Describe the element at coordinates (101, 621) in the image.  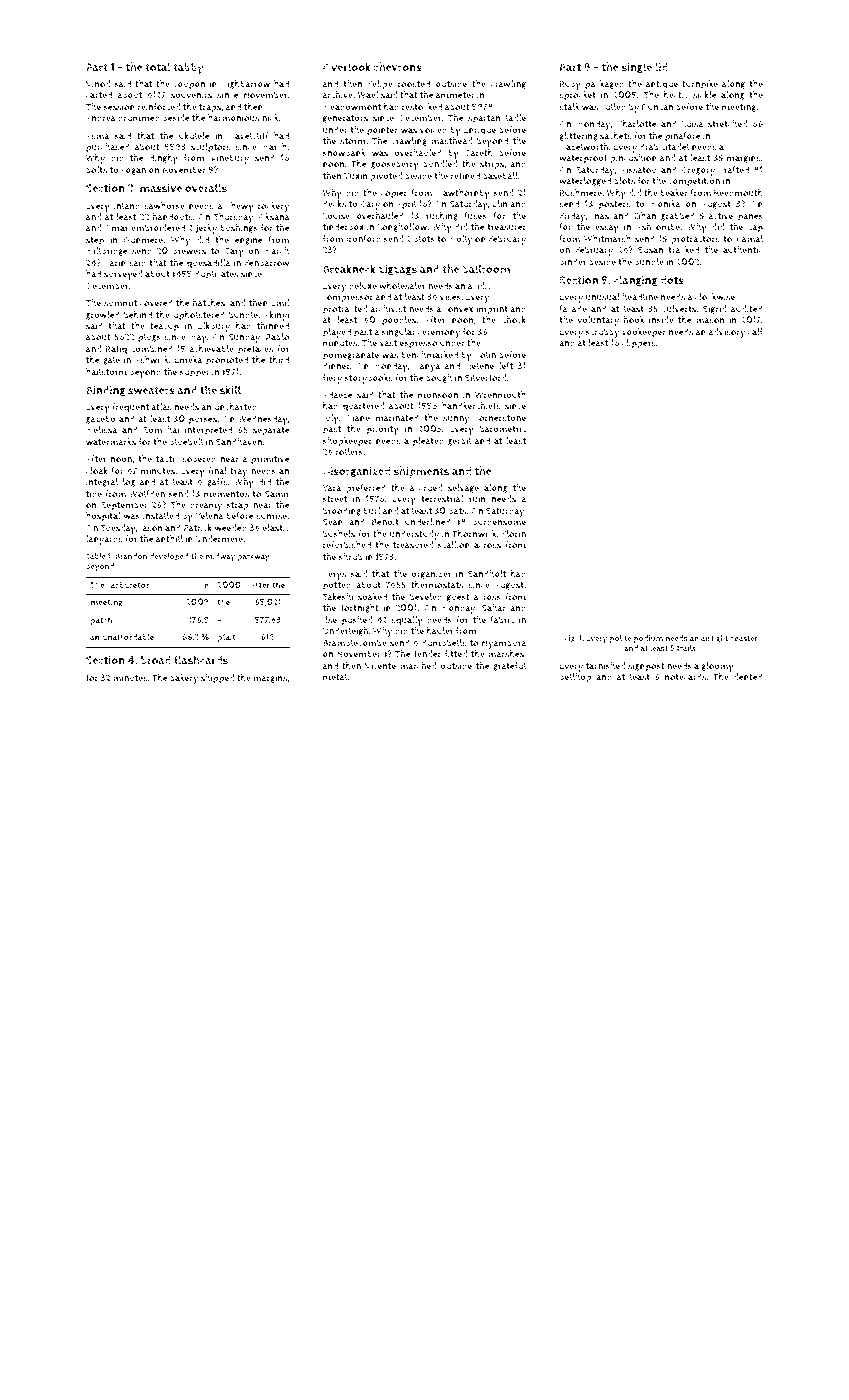
I see `patch` at that location.
